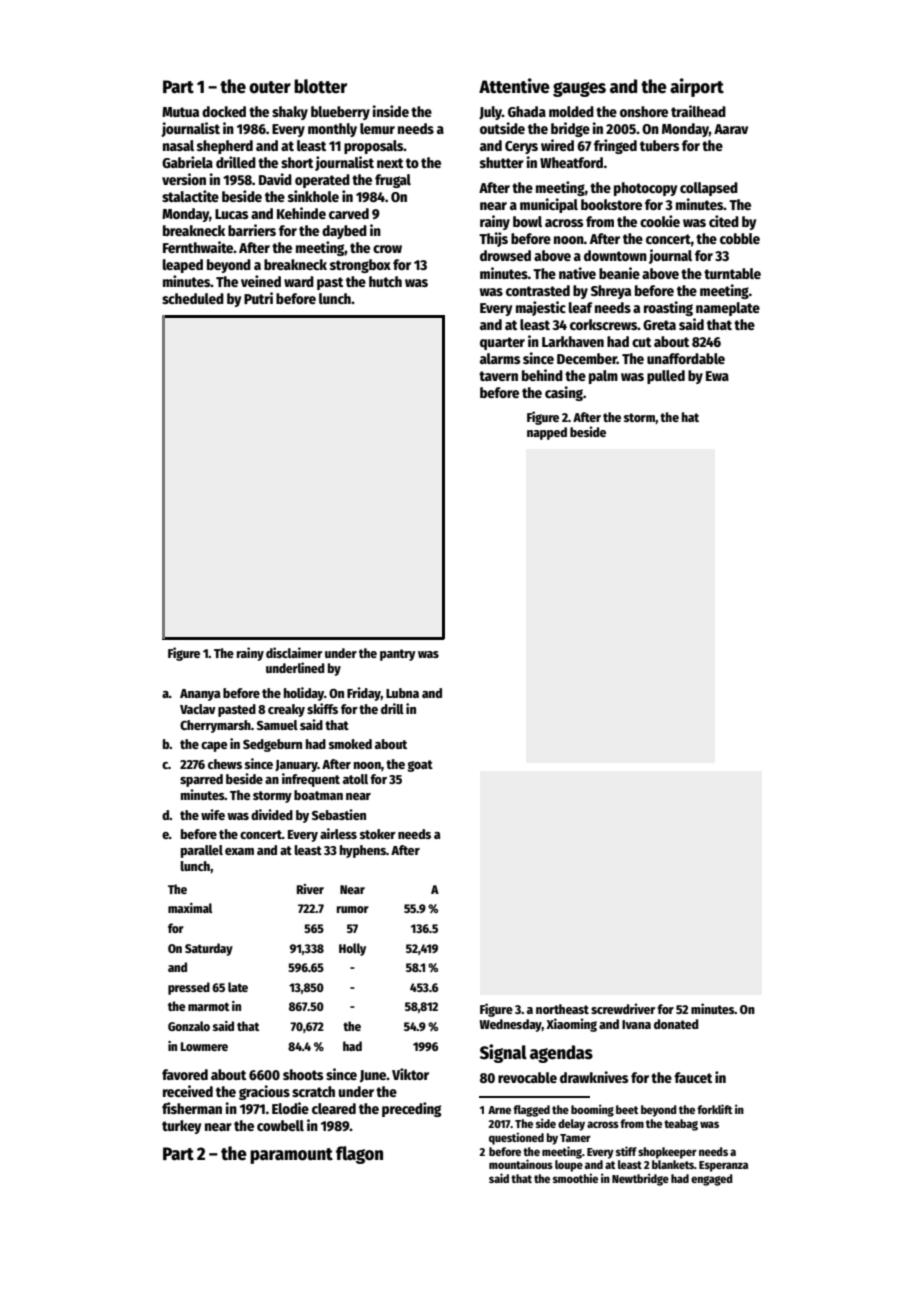 This screenshot has height=1311, width=924. Describe the element at coordinates (575, 1178) in the screenshot. I see `smoothie` at that location.
